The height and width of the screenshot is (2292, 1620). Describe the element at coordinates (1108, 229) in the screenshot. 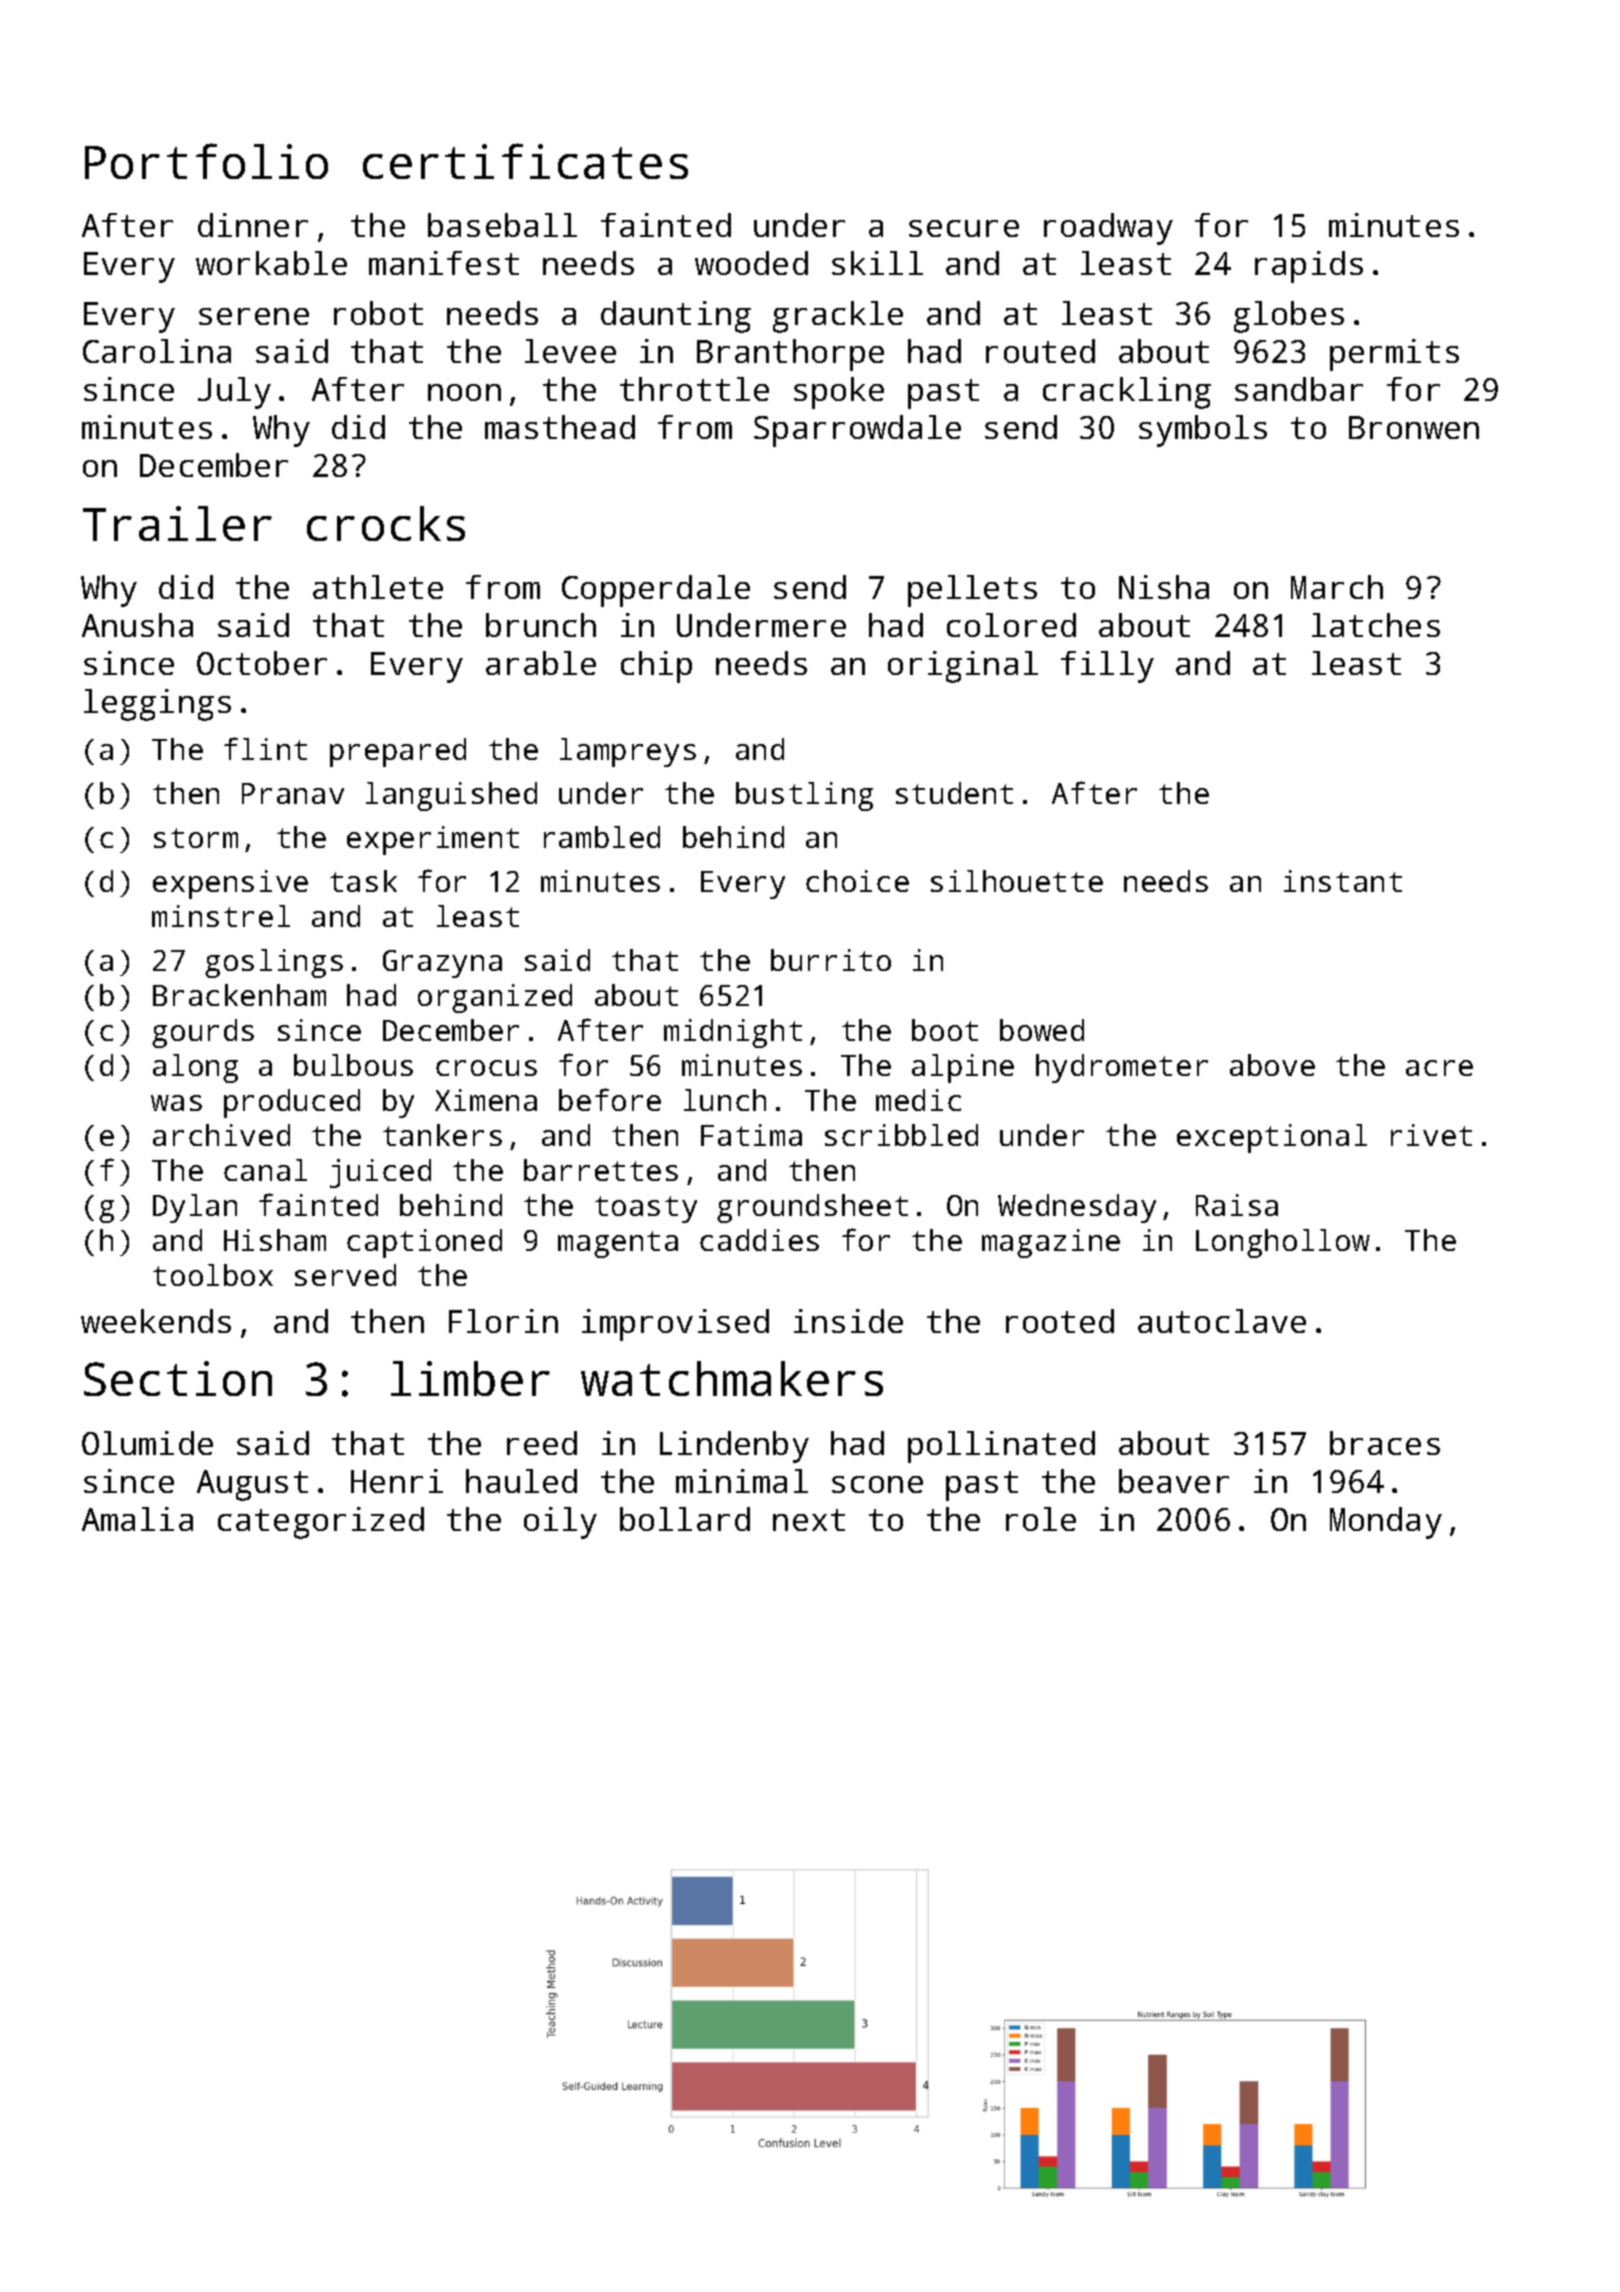

I see `roadway` at that location.
